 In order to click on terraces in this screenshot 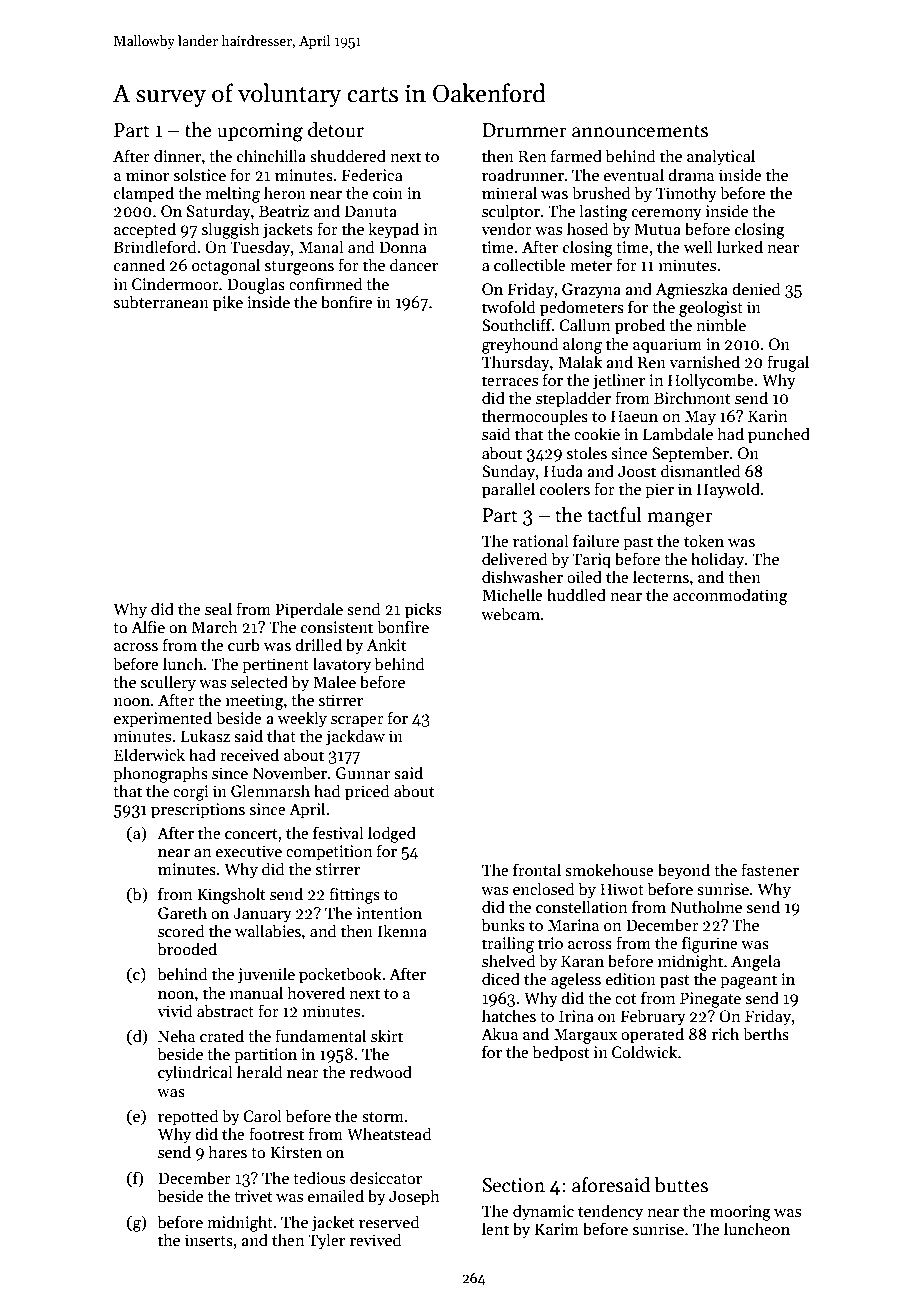, I will do `click(510, 381)`.
